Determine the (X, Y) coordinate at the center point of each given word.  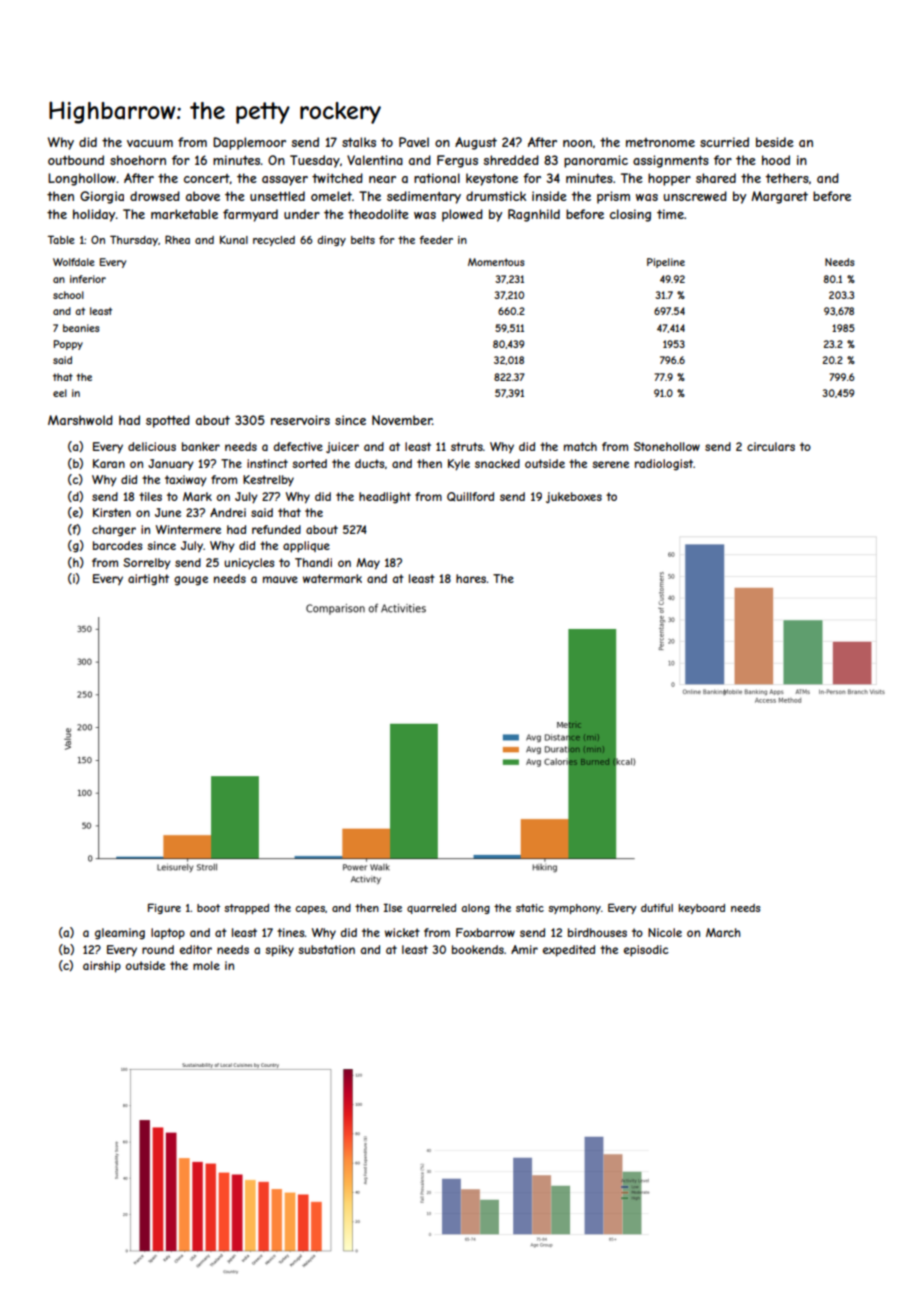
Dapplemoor (249, 143)
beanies (81, 328)
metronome (660, 142)
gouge (191, 581)
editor (196, 949)
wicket (402, 932)
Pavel (414, 142)
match (580, 446)
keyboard (702, 909)
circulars (771, 446)
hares (471, 578)
